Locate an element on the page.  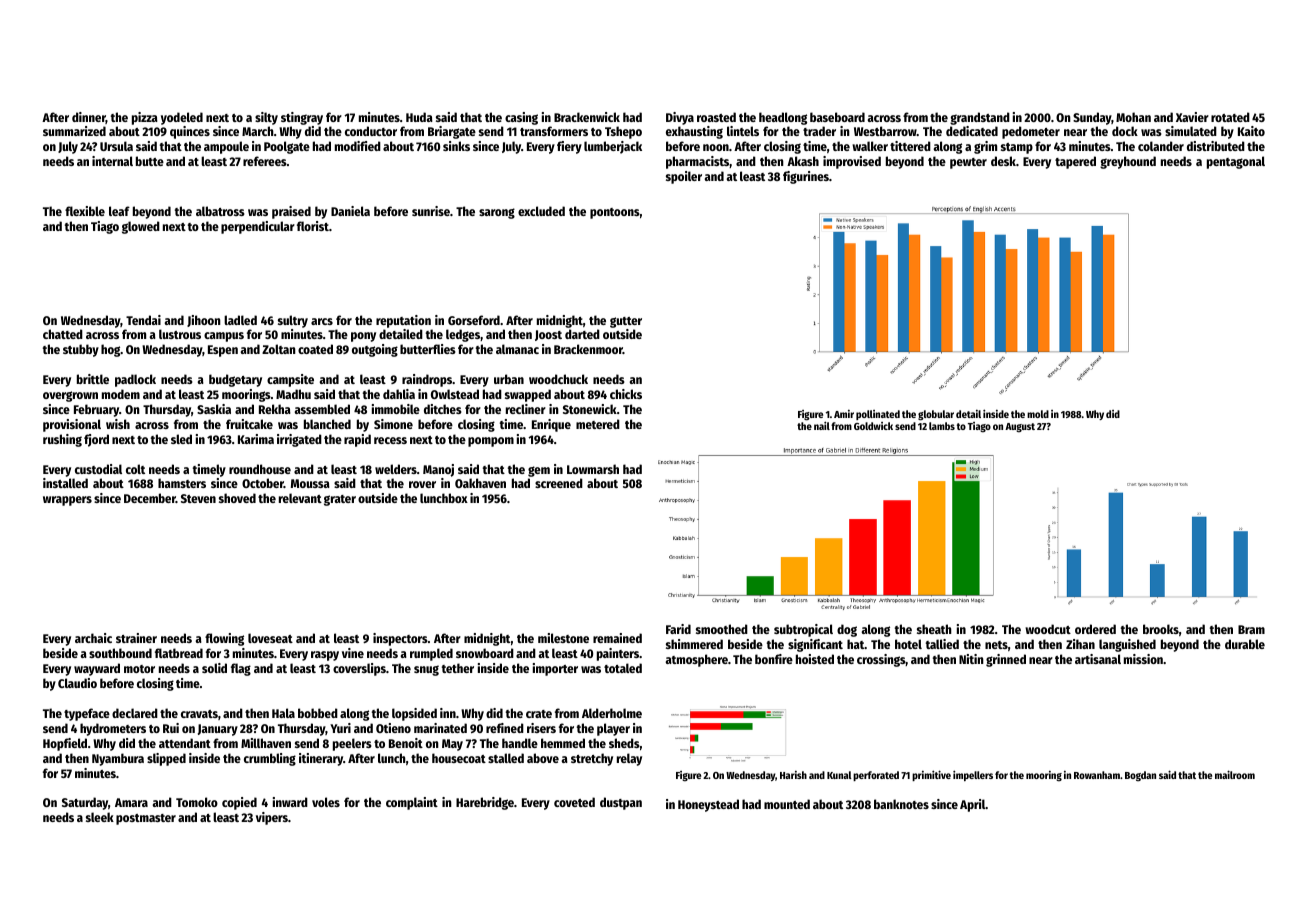
globular is located at coordinates (936, 415).
